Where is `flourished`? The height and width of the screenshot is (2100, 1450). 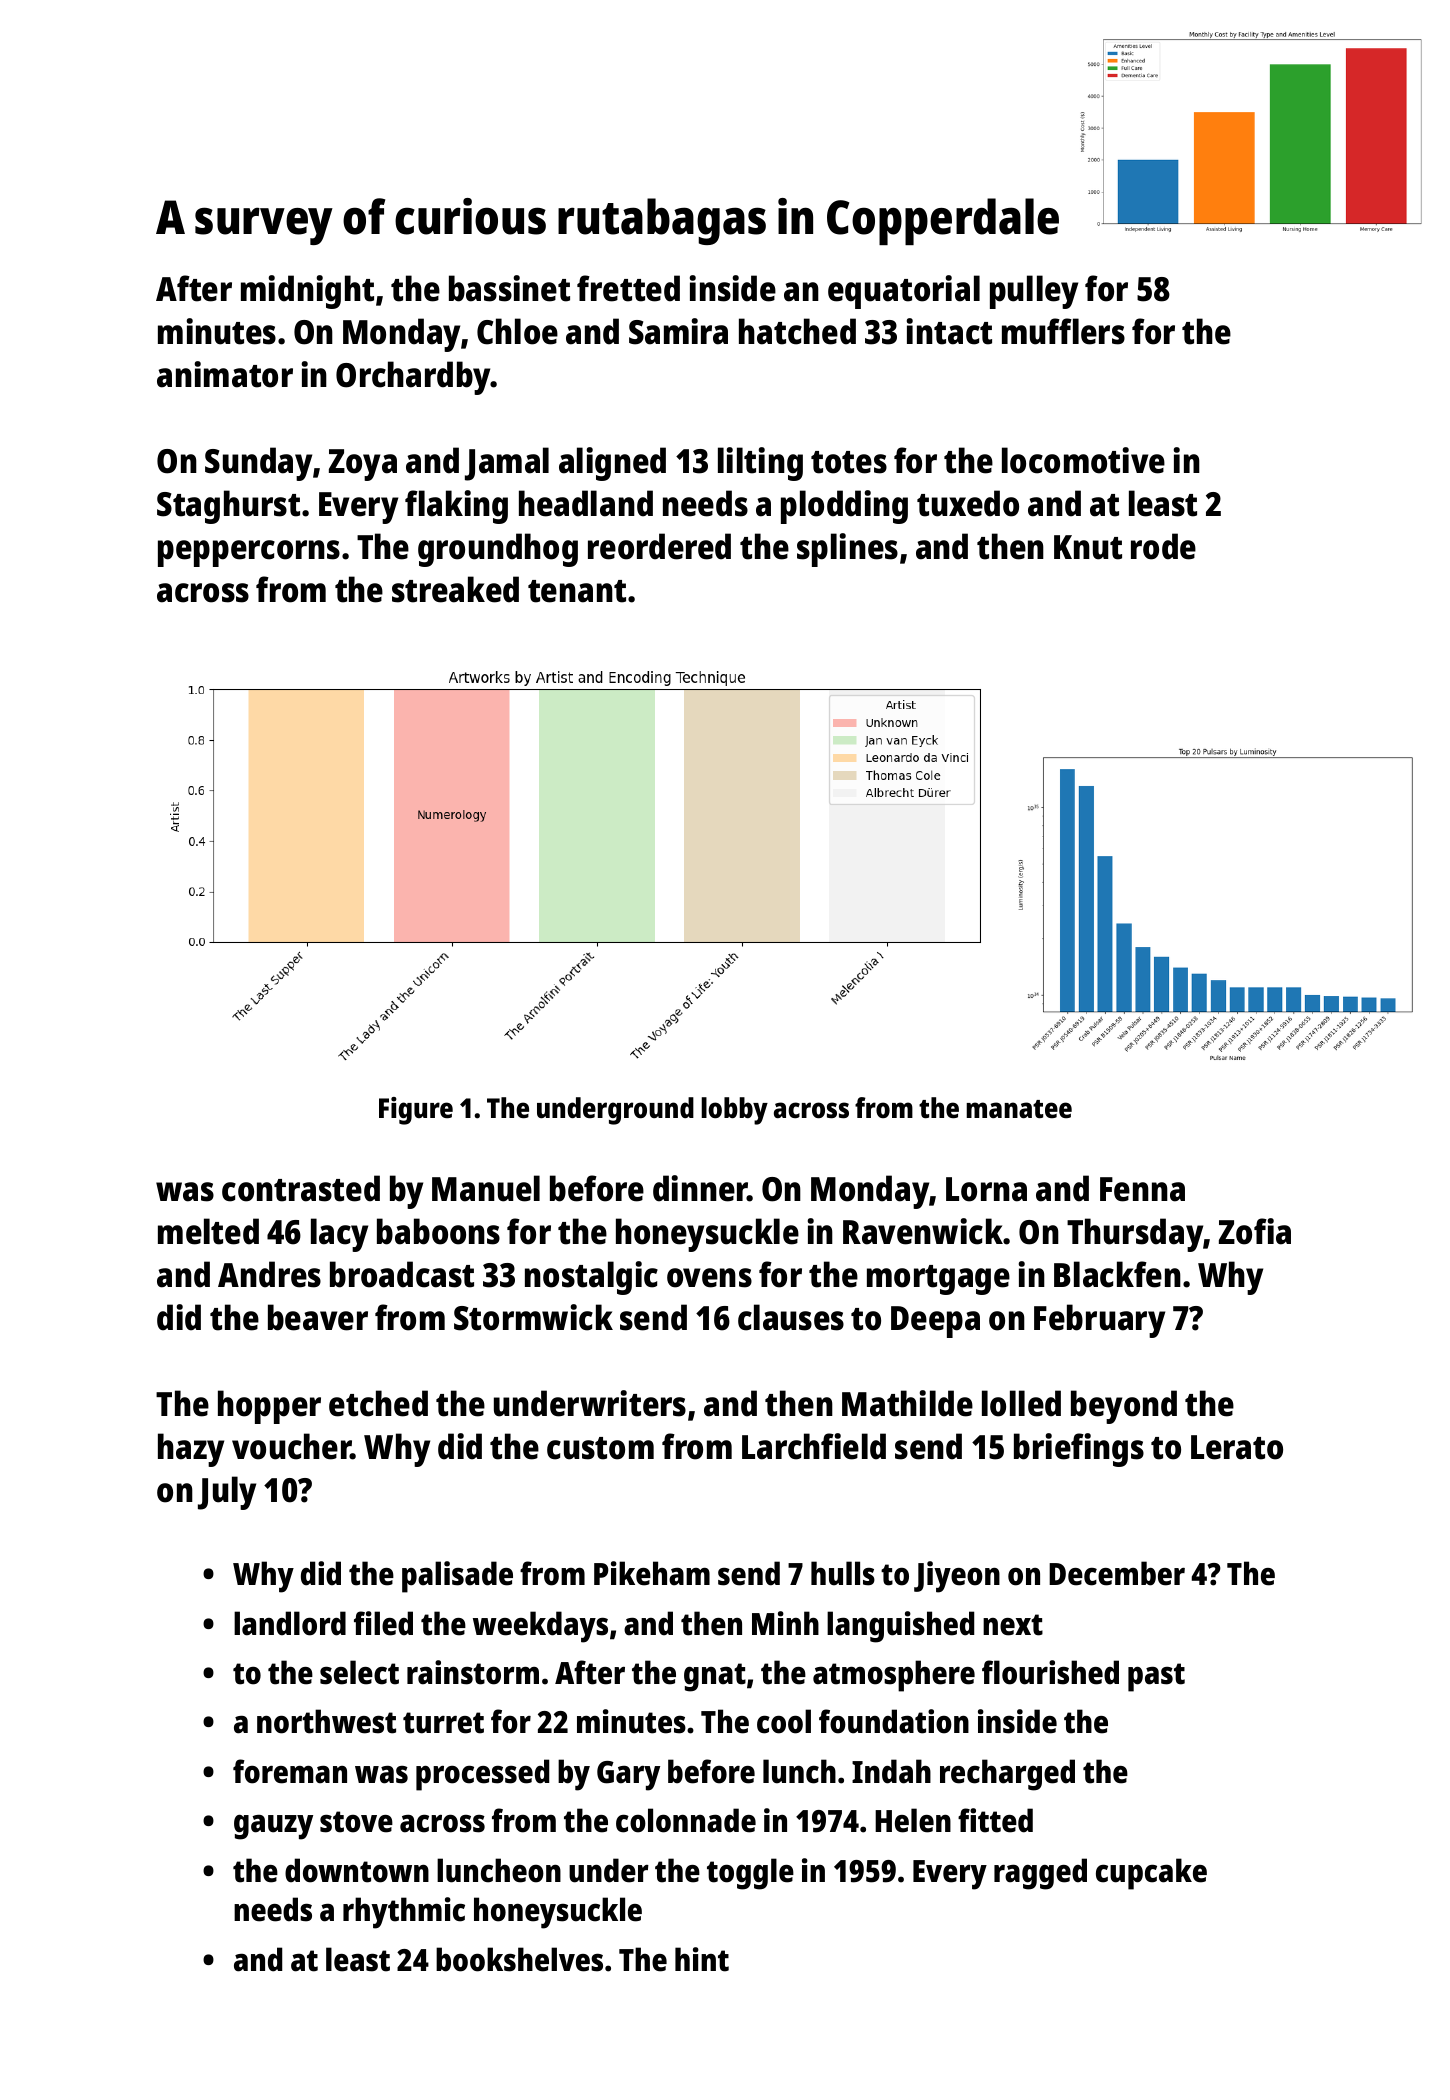 flourished is located at coordinates (1050, 1672).
